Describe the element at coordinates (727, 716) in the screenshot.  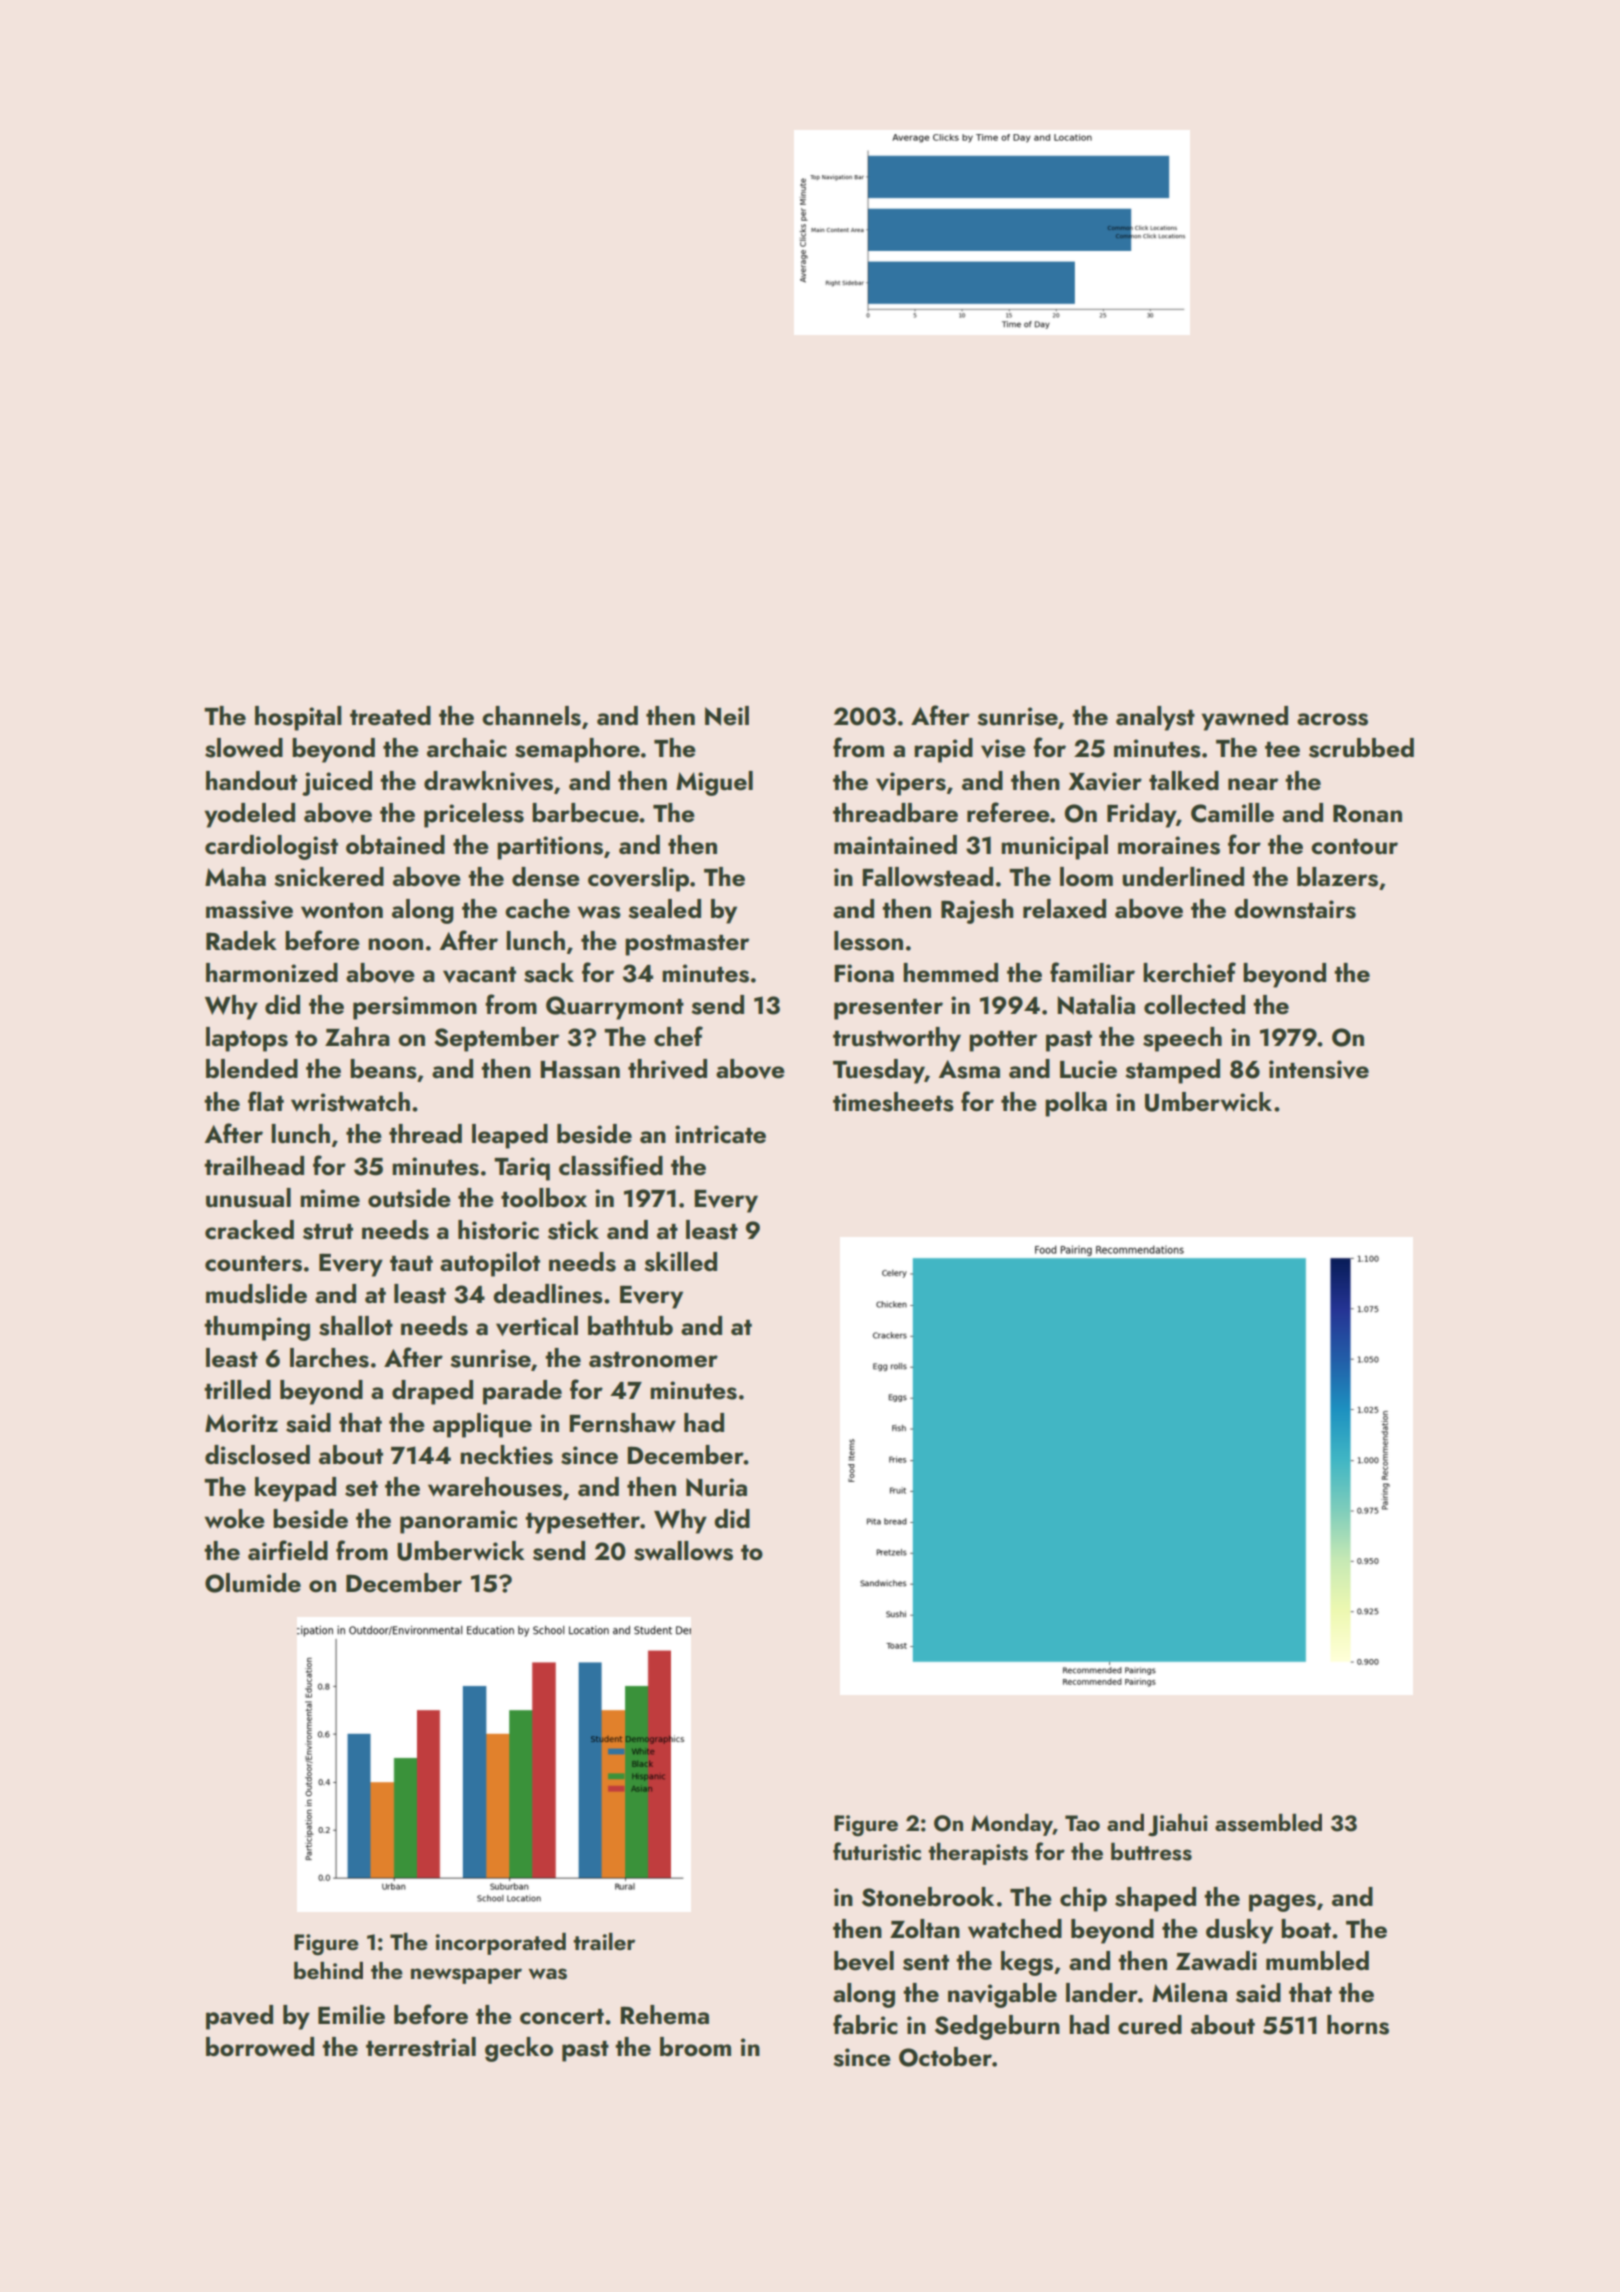
I see `Neil` at that location.
